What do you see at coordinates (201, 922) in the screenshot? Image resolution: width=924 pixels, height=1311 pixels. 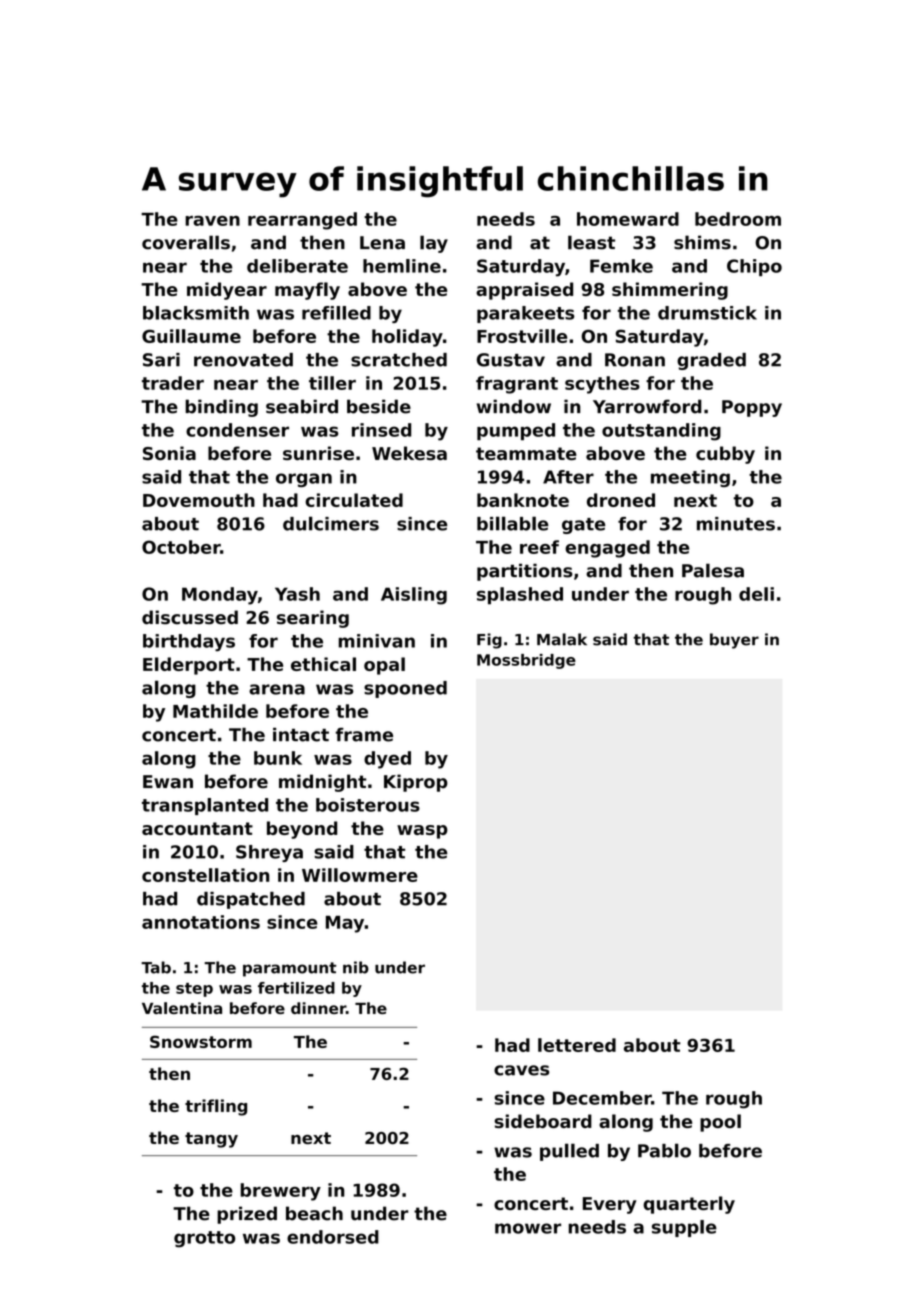 I see `annotations` at bounding box center [201, 922].
